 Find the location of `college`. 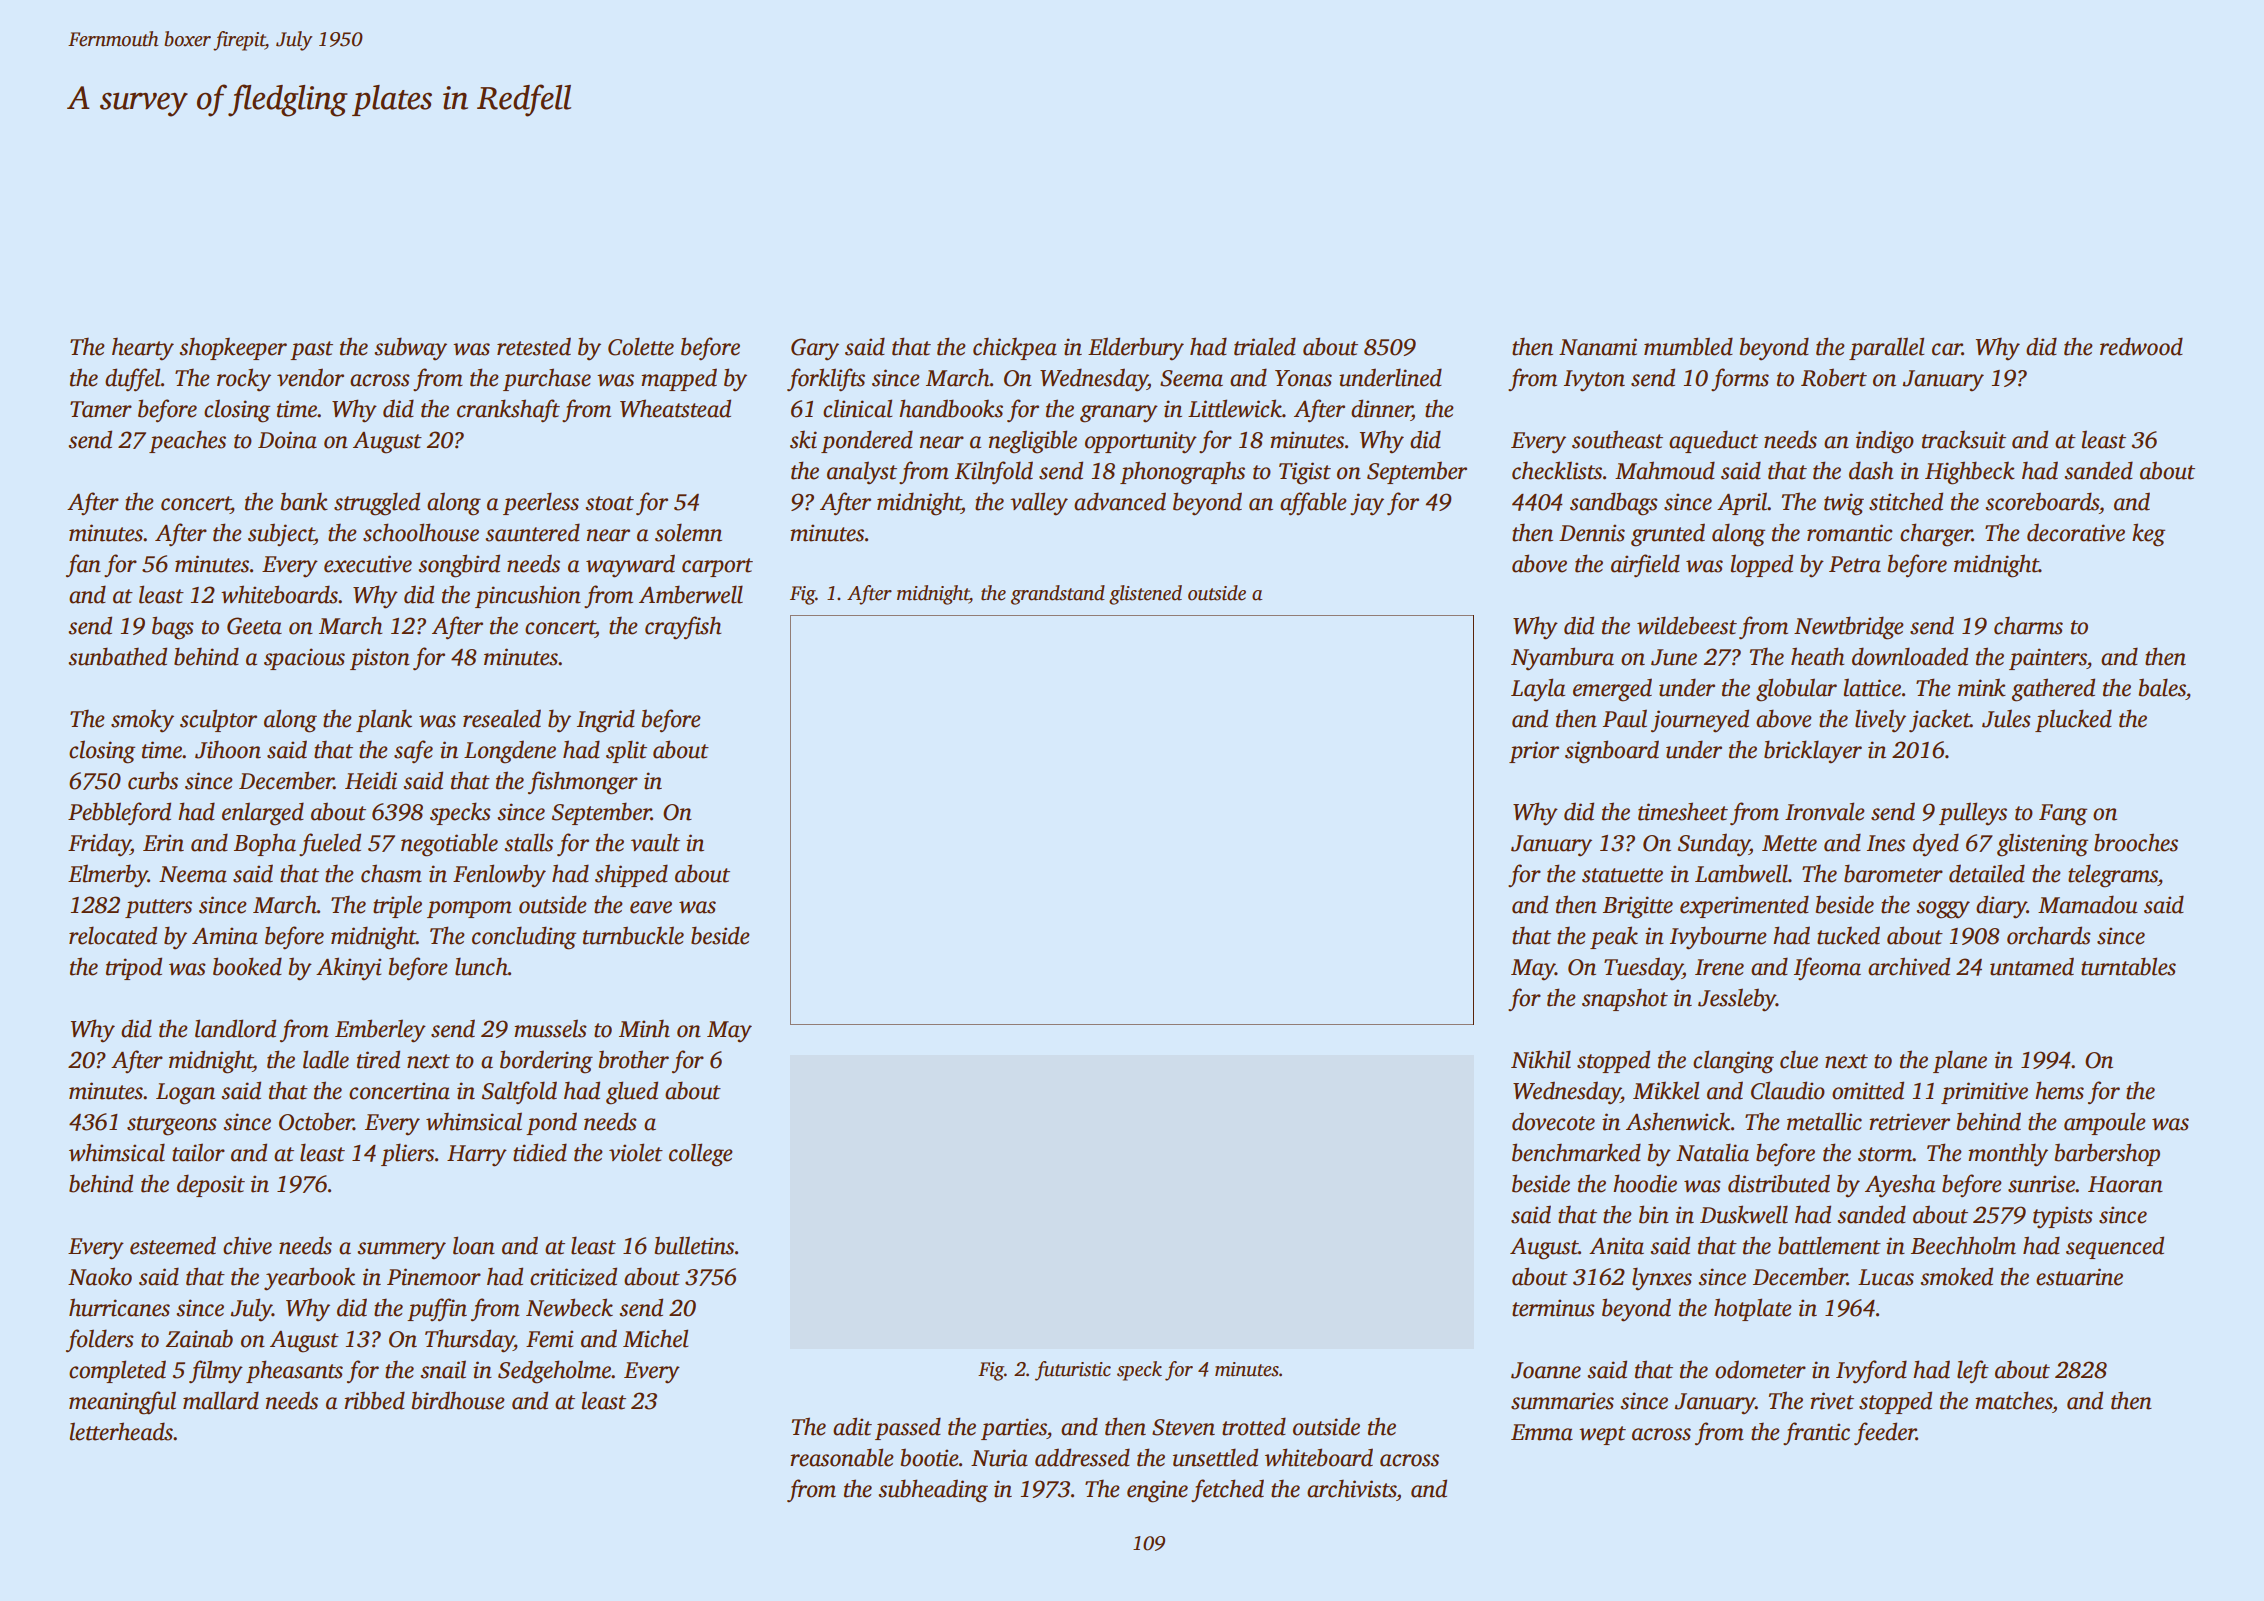

college is located at coordinates (701, 1155).
